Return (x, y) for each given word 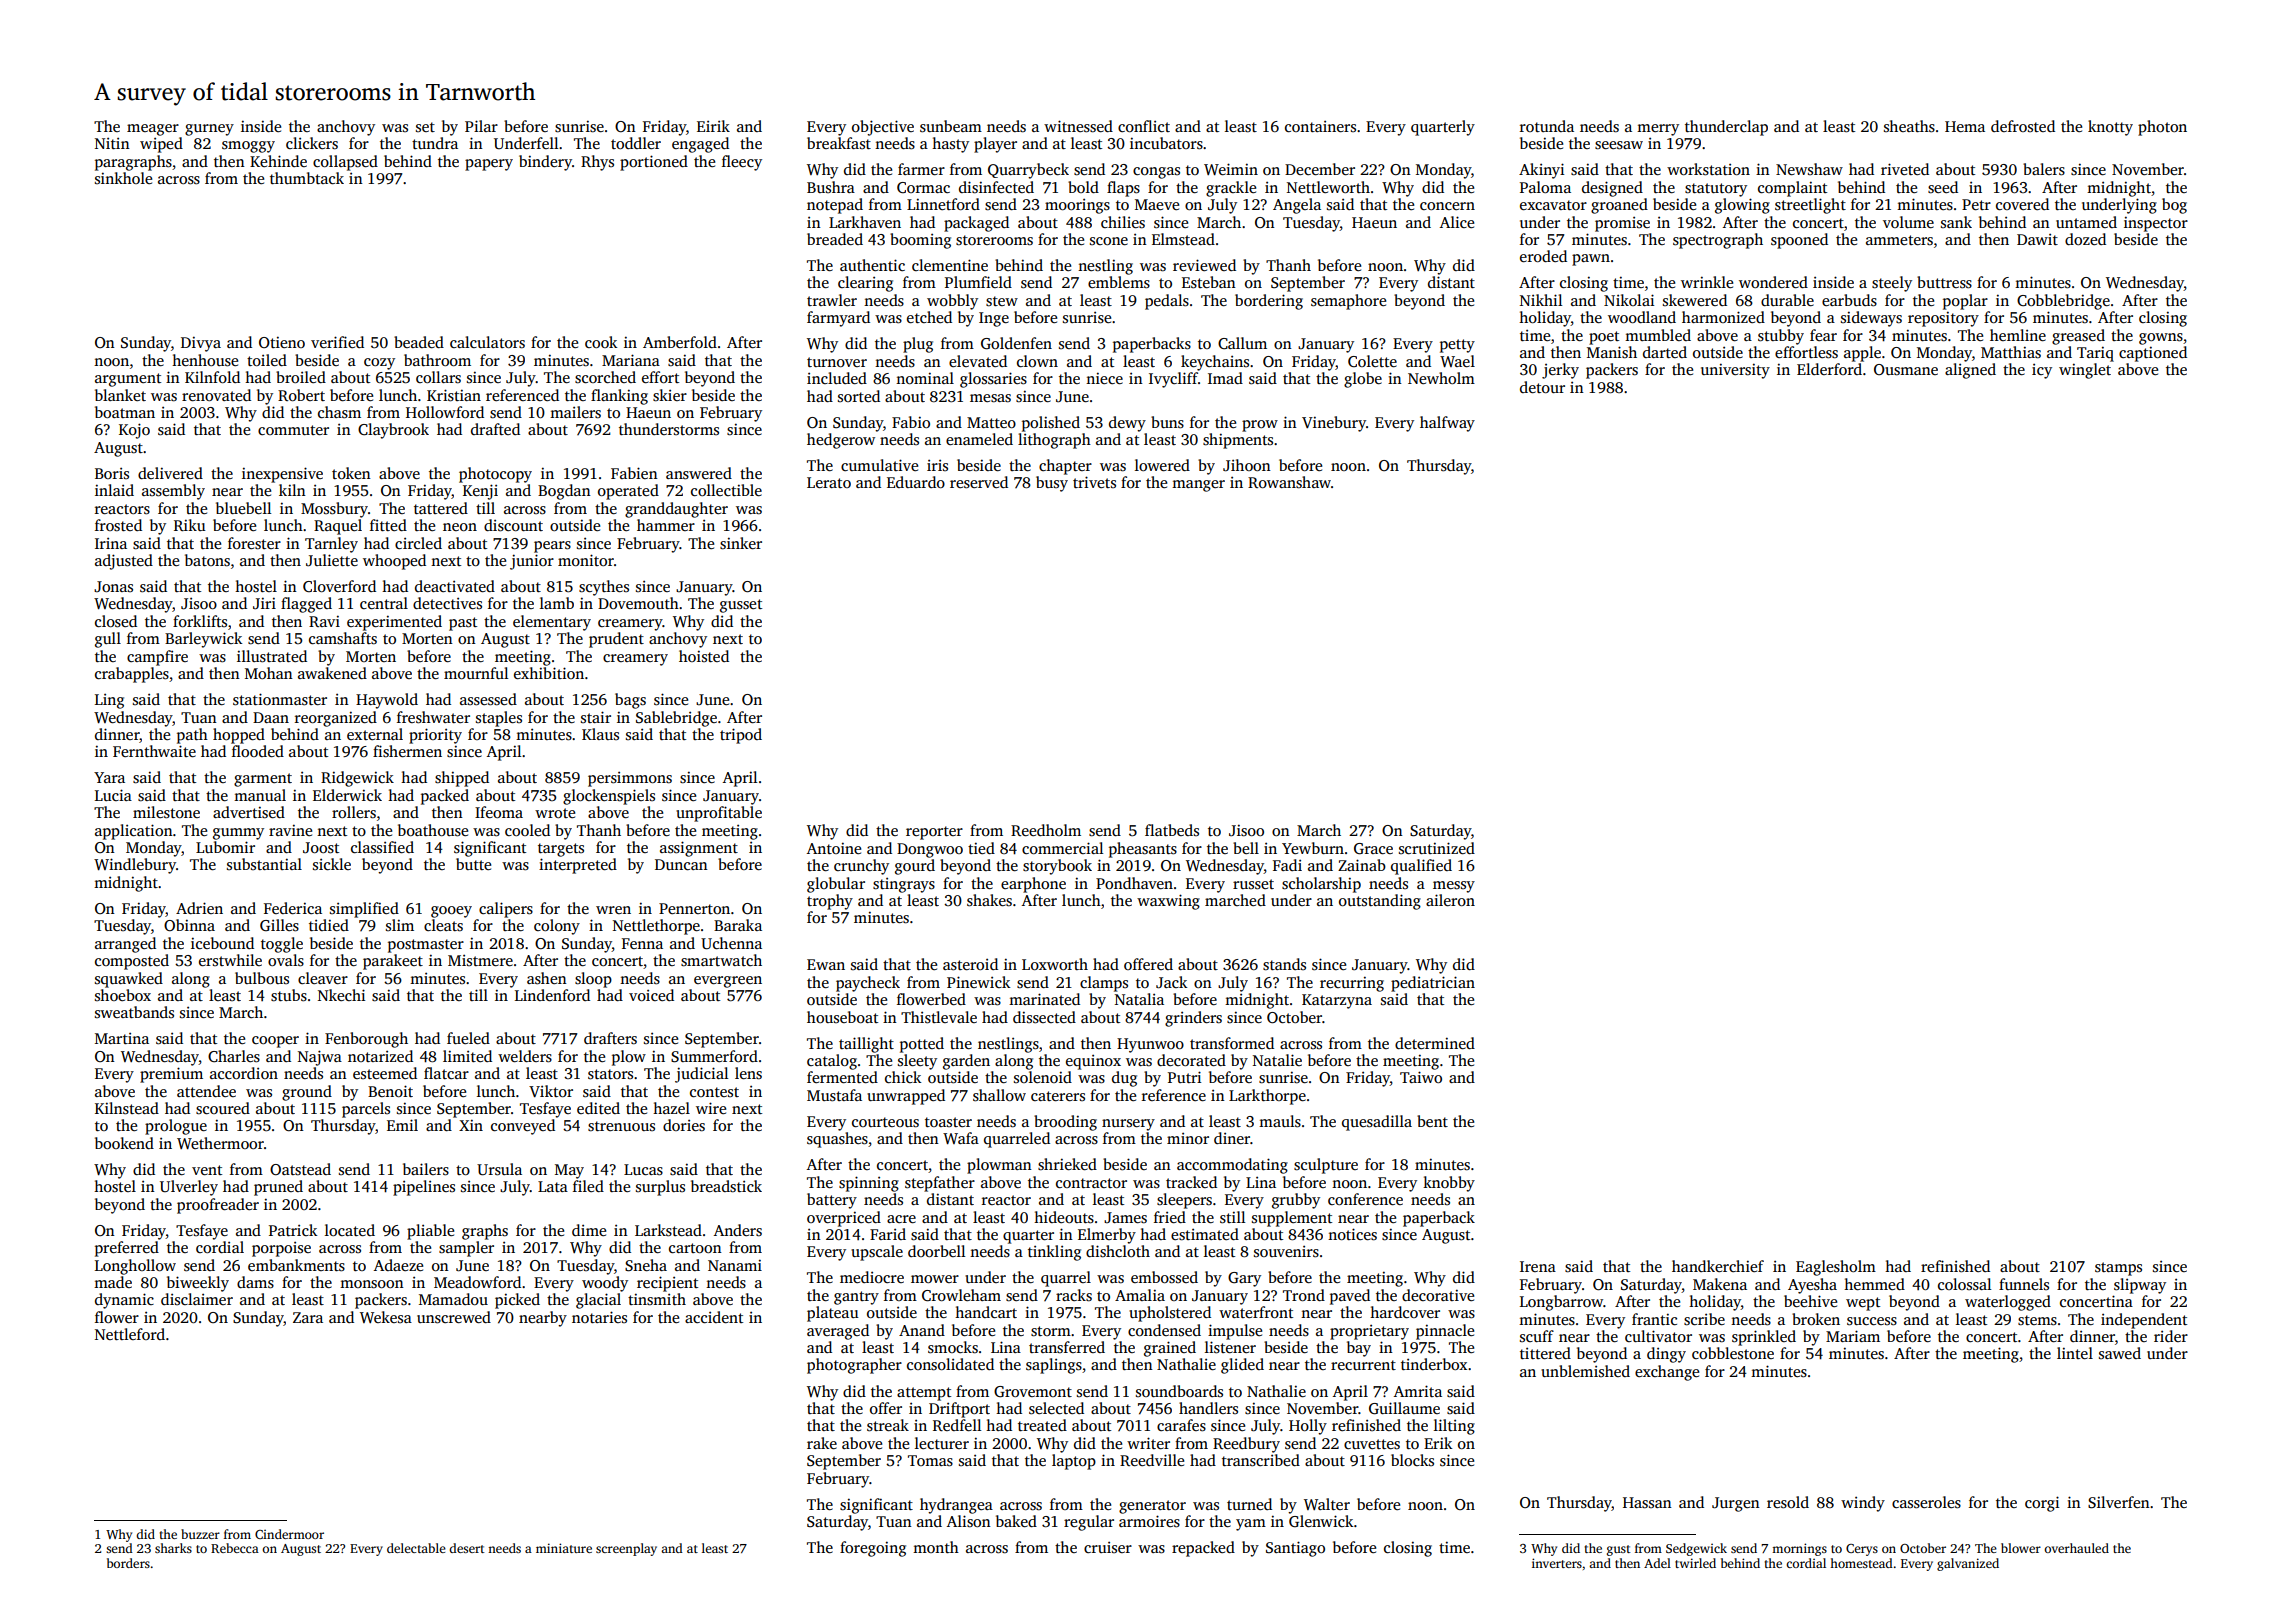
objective (883, 128)
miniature (564, 1548)
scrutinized (1437, 848)
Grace (1373, 849)
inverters (1557, 1563)
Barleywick (203, 640)
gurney (209, 130)
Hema (1965, 126)
